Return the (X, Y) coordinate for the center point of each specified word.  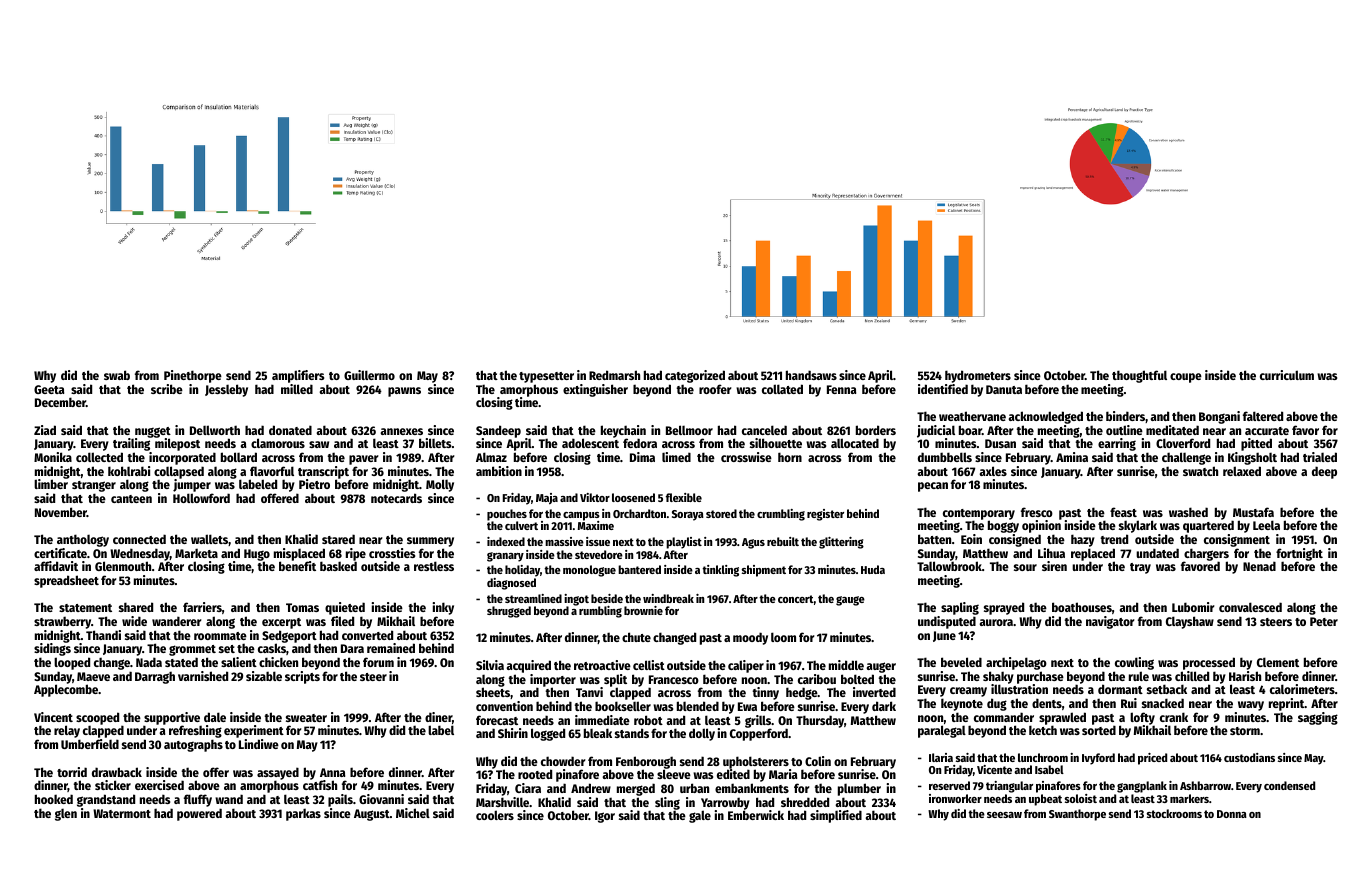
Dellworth (215, 430)
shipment (764, 571)
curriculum (1287, 375)
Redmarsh (614, 375)
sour (1025, 567)
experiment (254, 731)
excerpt (281, 623)
